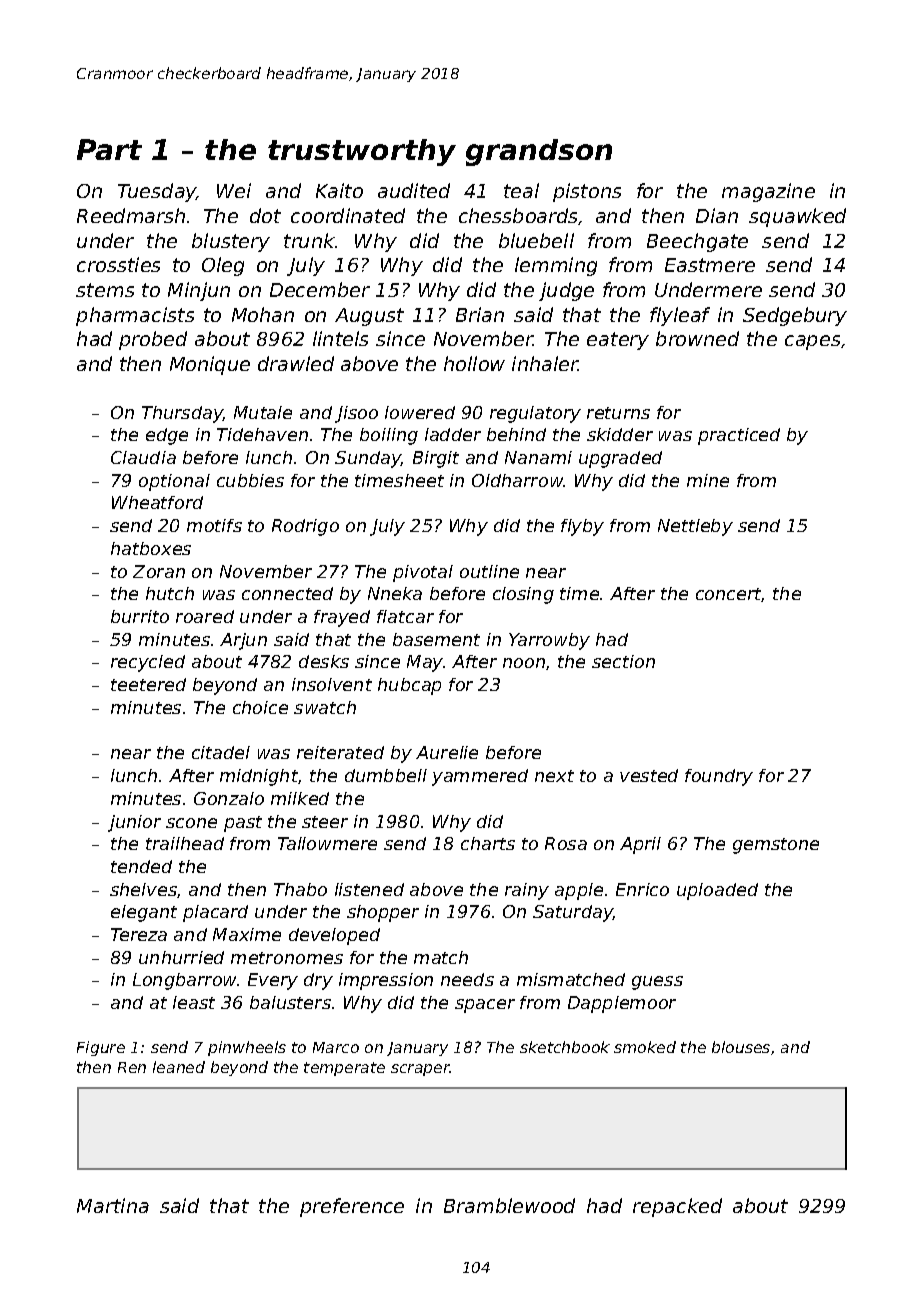 The height and width of the page is (1311, 924). What do you see at coordinates (140, 616) in the page?
I see `burrito` at bounding box center [140, 616].
